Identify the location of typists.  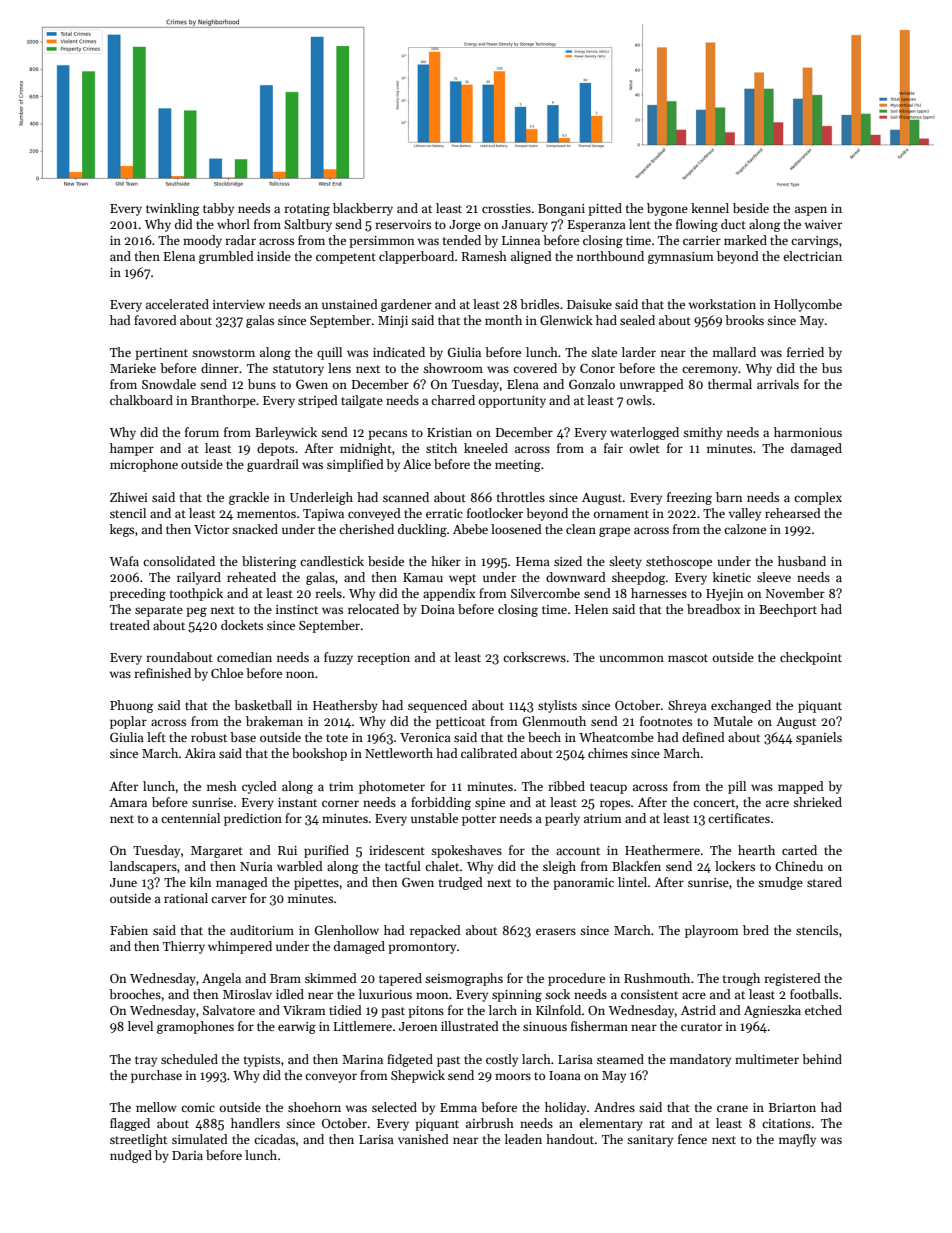
(262, 1061).
